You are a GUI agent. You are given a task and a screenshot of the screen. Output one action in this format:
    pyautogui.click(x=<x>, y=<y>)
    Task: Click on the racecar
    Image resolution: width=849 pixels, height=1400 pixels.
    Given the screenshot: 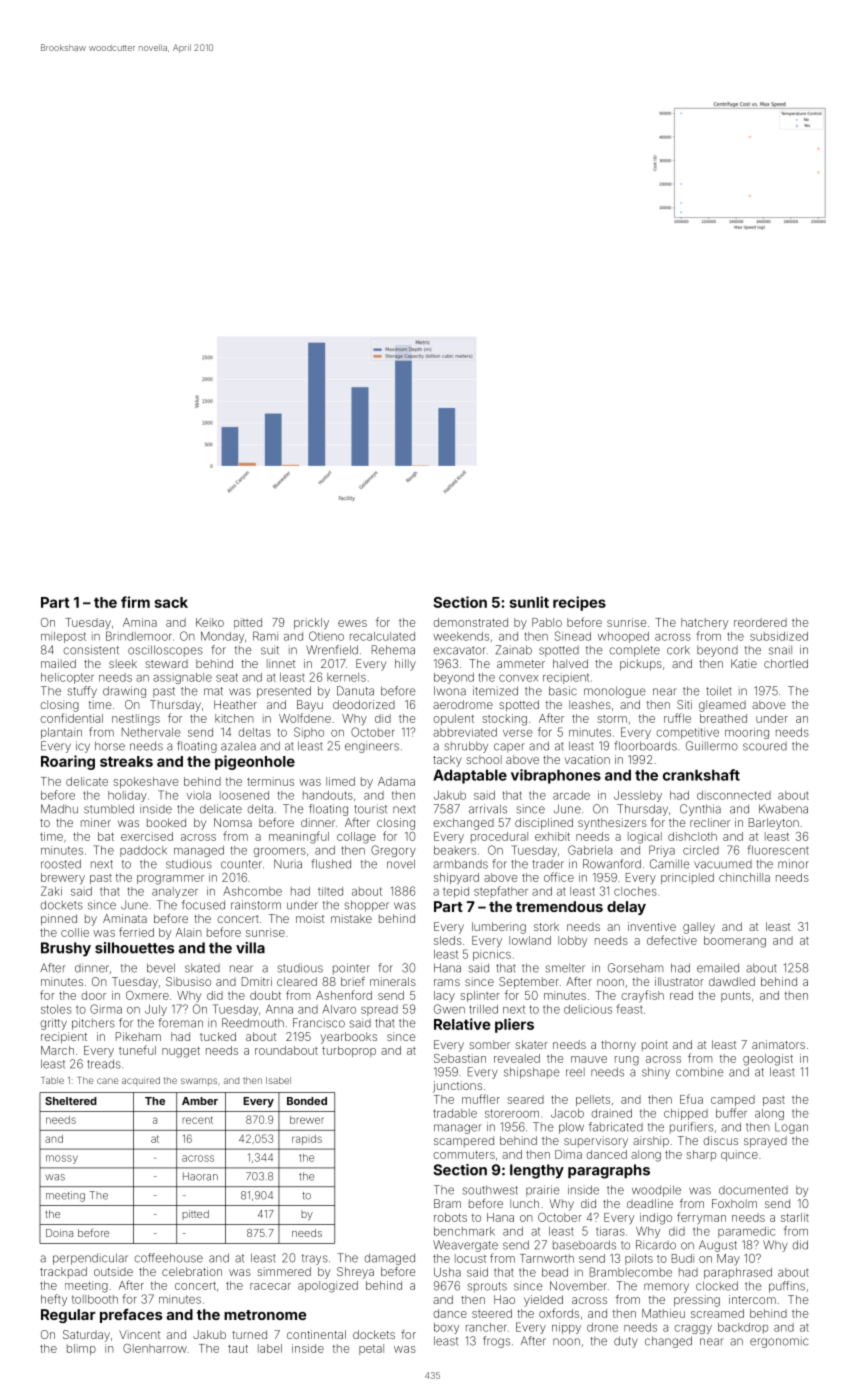 What is the action you would take?
    pyautogui.click(x=270, y=1286)
